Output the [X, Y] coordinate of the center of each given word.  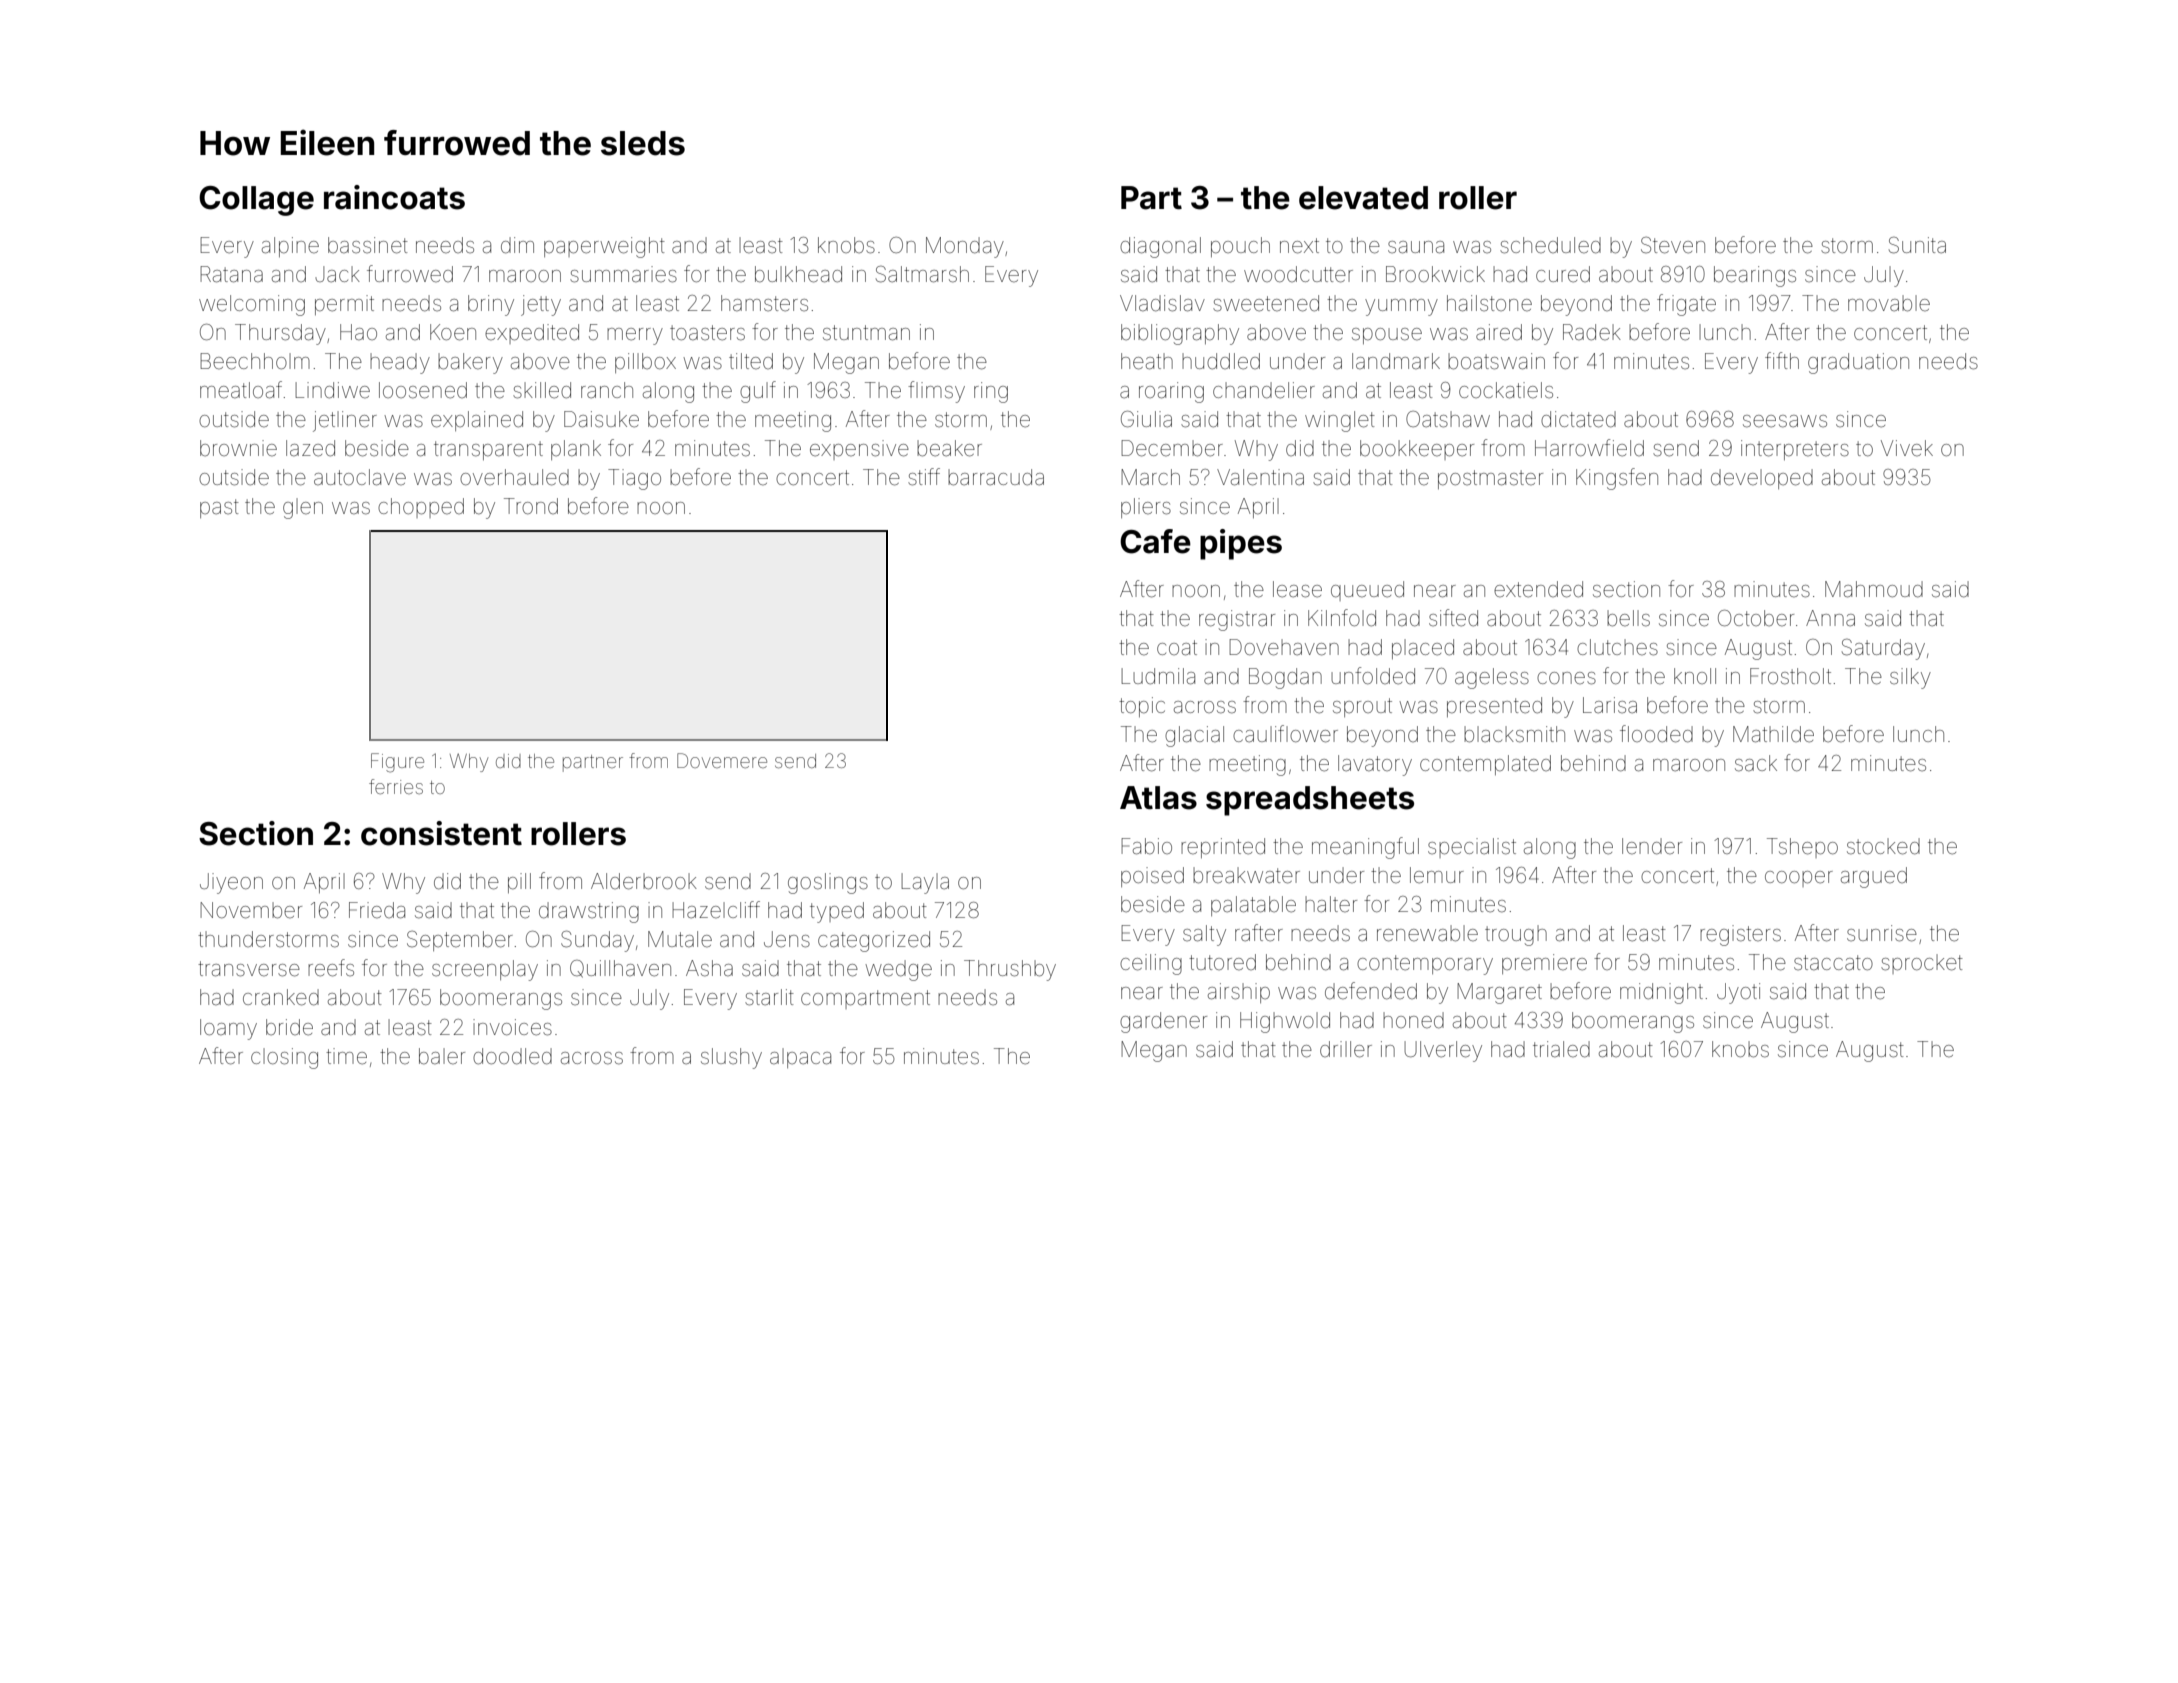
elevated [1363, 198]
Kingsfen [1617, 479]
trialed [1561, 1049]
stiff [924, 477]
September [460, 941]
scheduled [1550, 245]
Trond [531, 506]
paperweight [604, 247]
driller [1346, 1049]
